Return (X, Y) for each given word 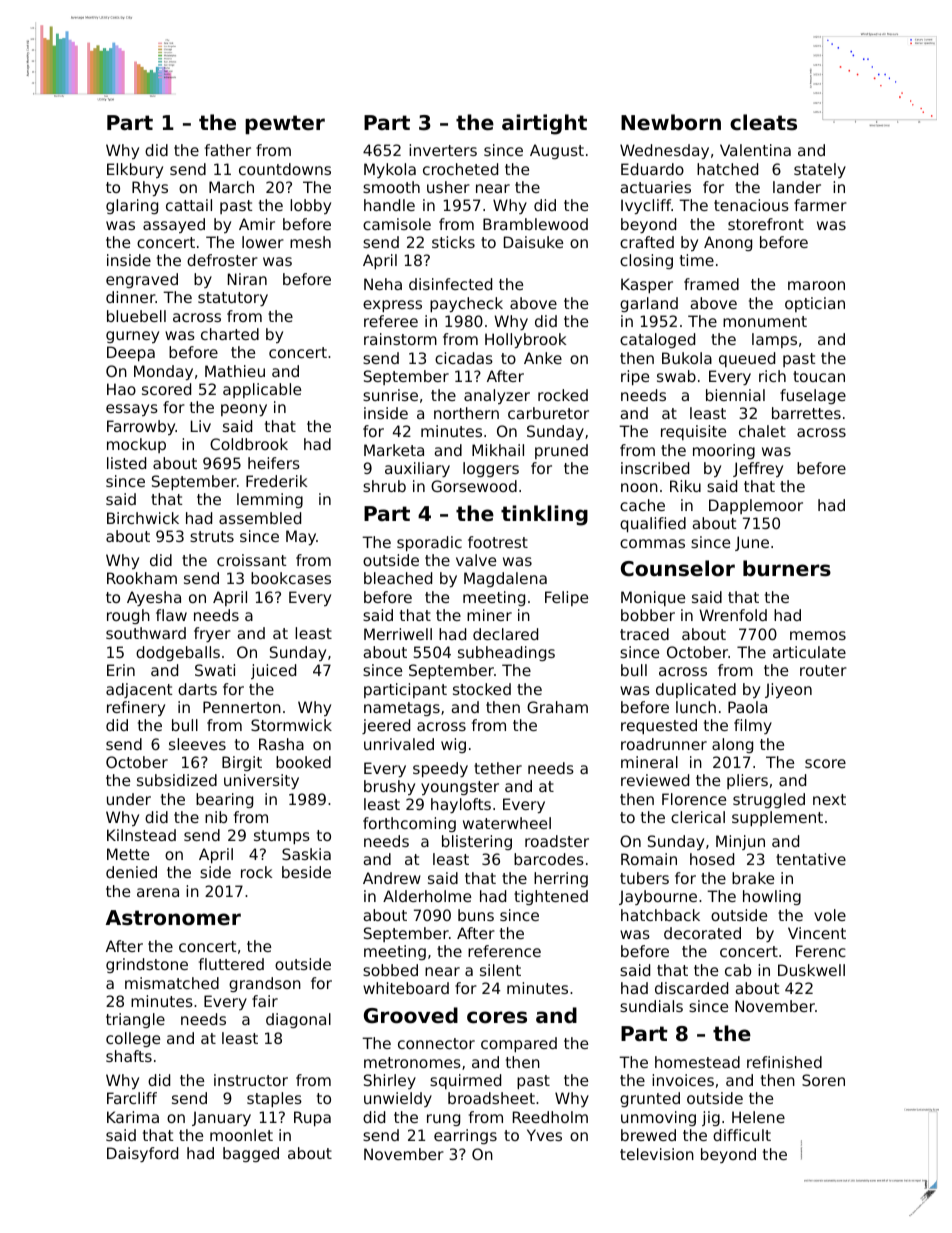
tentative (811, 859)
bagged (251, 1154)
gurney (132, 337)
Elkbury (135, 170)
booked (303, 762)
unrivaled (399, 744)
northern (466, 413)
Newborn (671, 122)
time (697, 260)
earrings (465, 1136)
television (657, 1154)
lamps (774, 340)
